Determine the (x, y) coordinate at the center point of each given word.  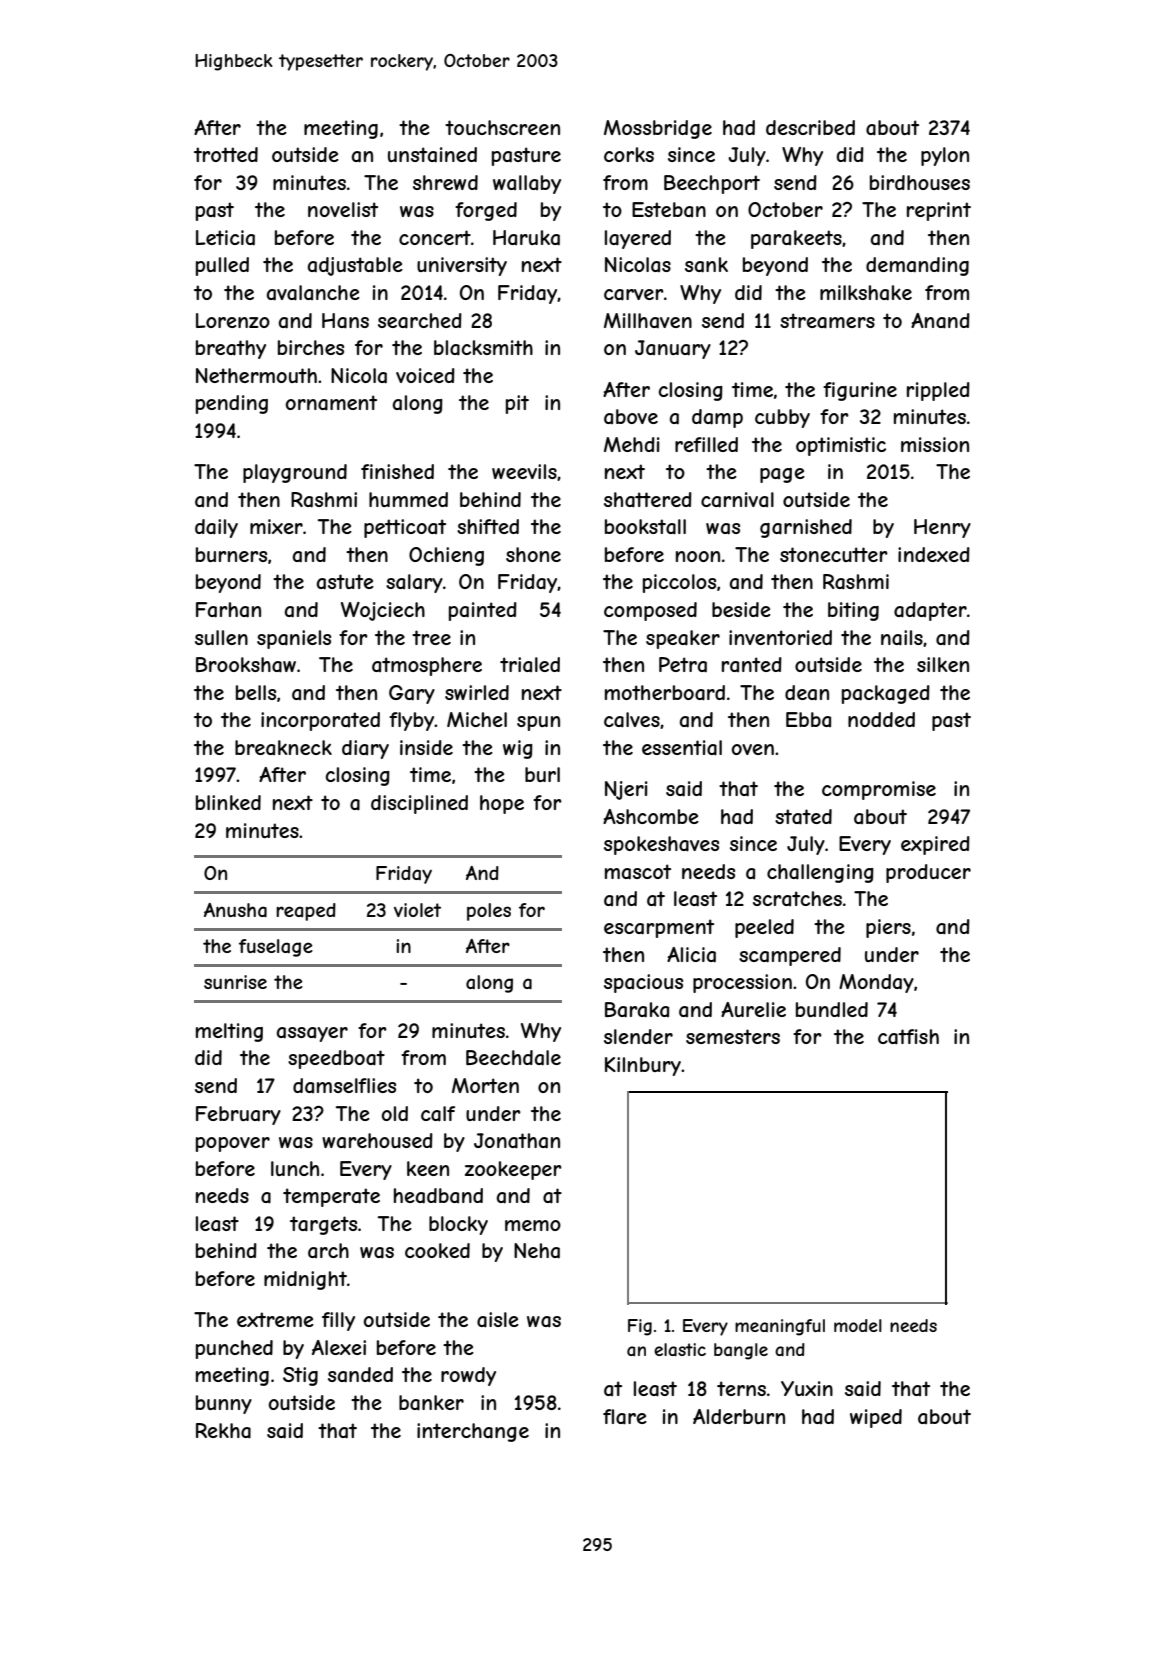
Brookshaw (246, 665)
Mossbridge (658, 129)
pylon (945, 156)
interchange (473, 1432)
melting (229, 1032)
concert (435, 237)
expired (935, 845)
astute (345, 582)
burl (542, 774)
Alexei (339, 1347)
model (858, 1325)
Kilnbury (643, 1066)
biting (853, 611)
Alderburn (739, 1416)
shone (533, 554)
